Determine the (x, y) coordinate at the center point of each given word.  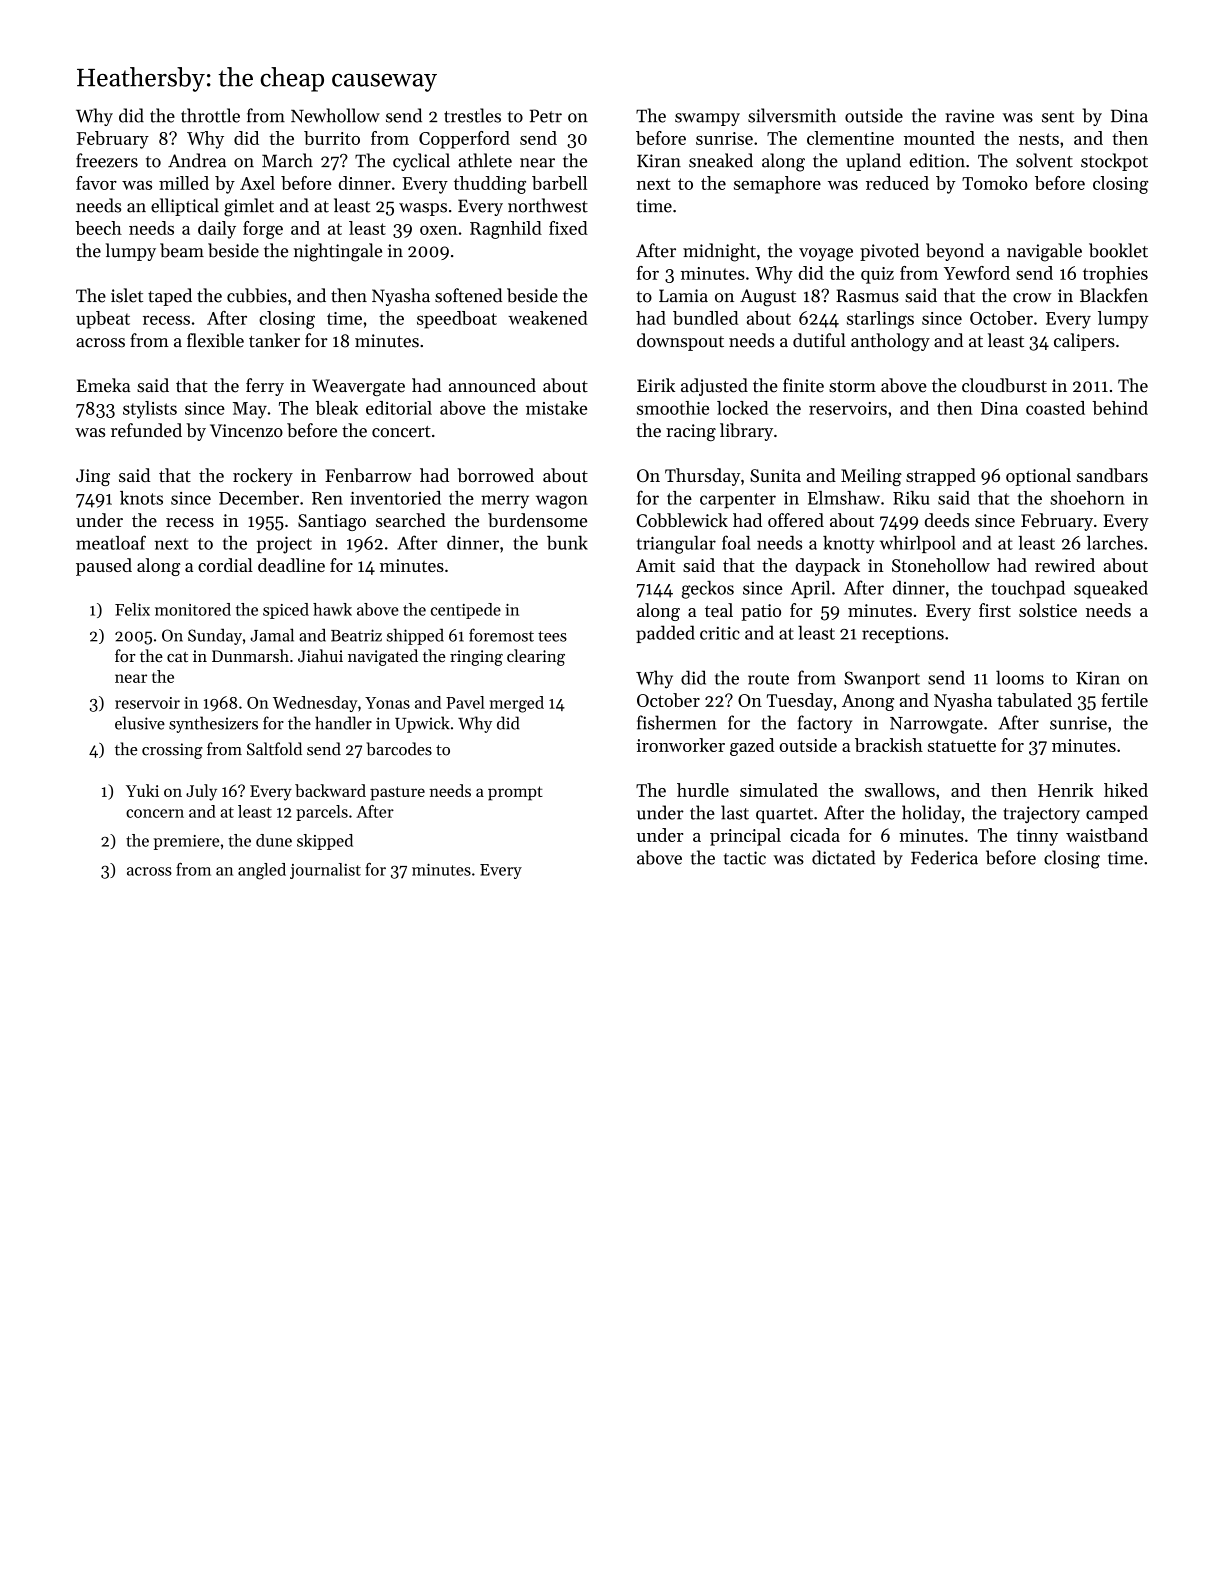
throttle (210, 115)
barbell (559, 183)
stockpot (1114, 162)
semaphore (777, 185)
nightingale (338, 252)
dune (274, 840)
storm (852, 387)
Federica (944, 857)
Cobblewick (682, 520)
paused (104, 567)
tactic (745, 858)
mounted (939, 138)
